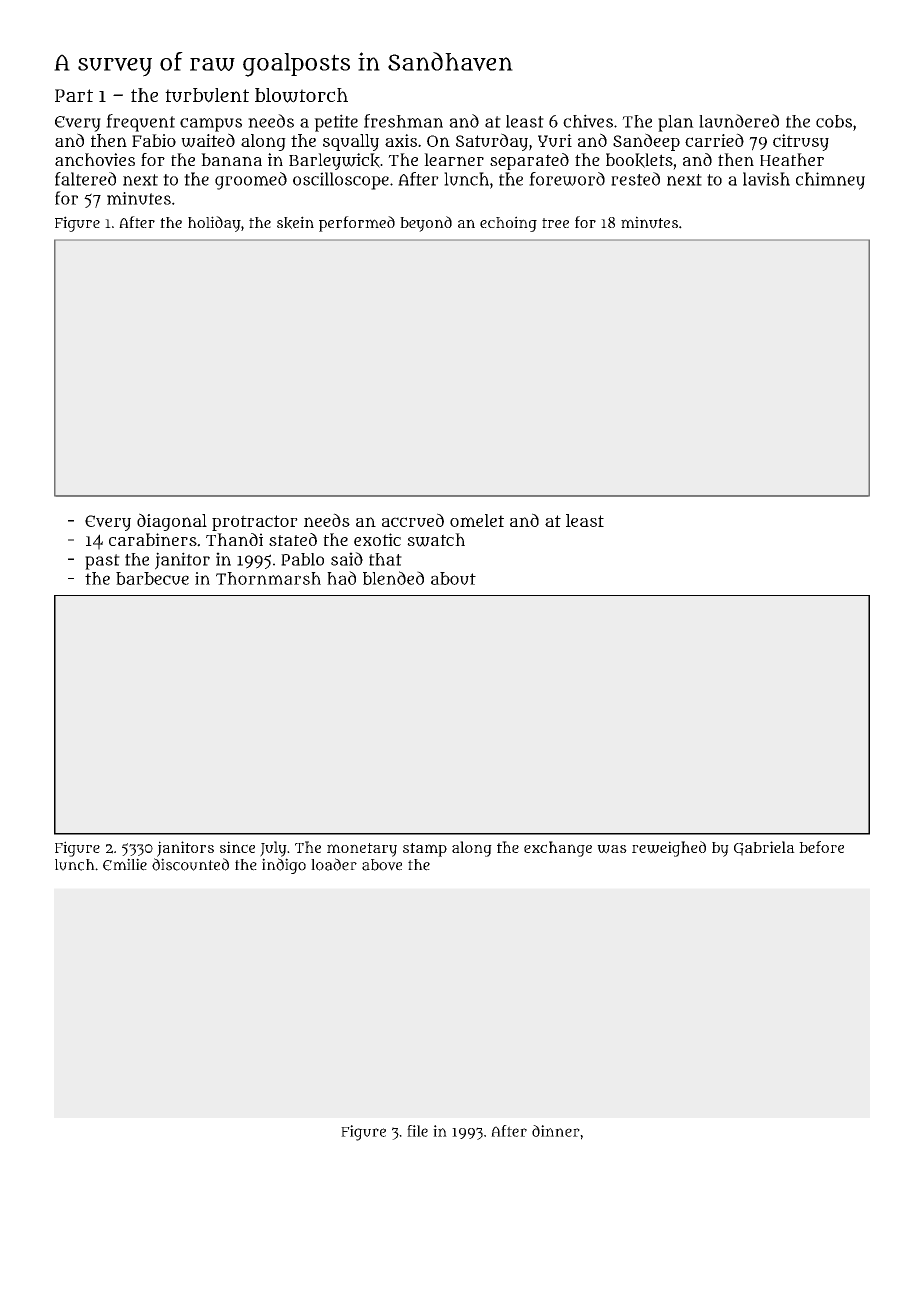 The height and width of the screenshot is (1314, 924). Describe the element at coordinates (125, 864) in the screenshot. I see `Emilie` at that location.
